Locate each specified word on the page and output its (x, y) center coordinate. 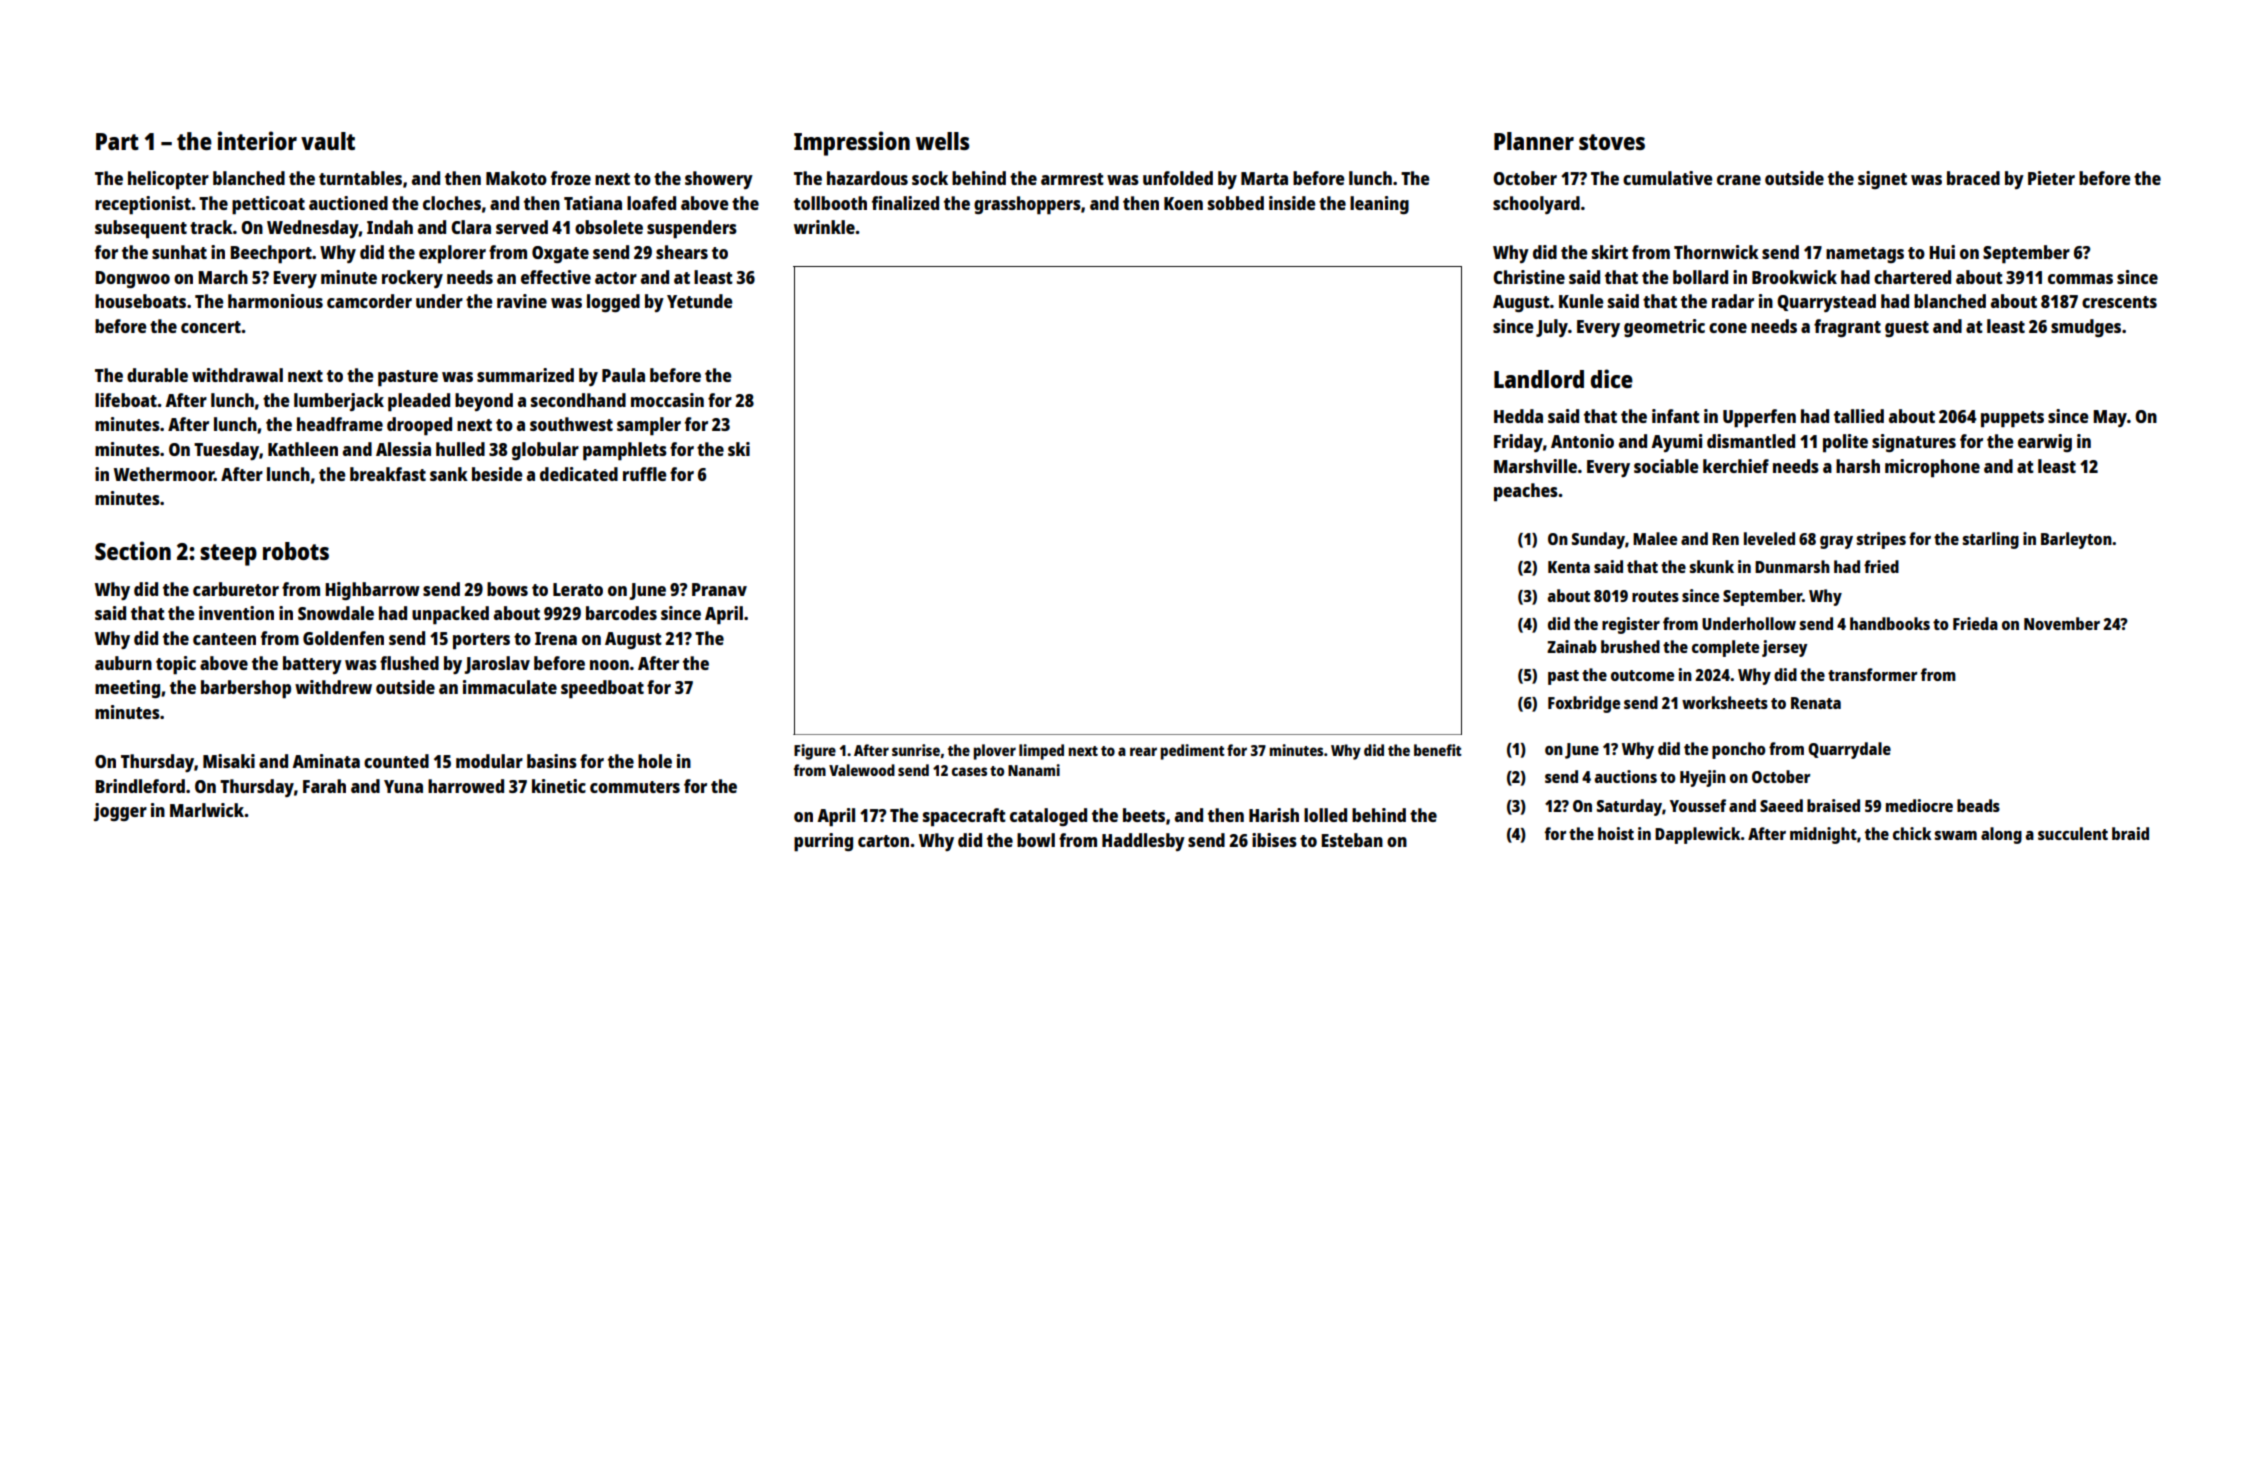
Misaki (229, 761)
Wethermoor (164, 474)
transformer (1872, 674)
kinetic (559, 786)
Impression (852, 143)
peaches (1526, 492)
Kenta (1569, 567)
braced (1973, 178)
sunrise (916, 750)
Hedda (1518, 416)
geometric (1664, 328)
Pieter (2051, 178)
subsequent (141, 229)
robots (296, 551)
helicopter (168, 180)
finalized (905, 203)
